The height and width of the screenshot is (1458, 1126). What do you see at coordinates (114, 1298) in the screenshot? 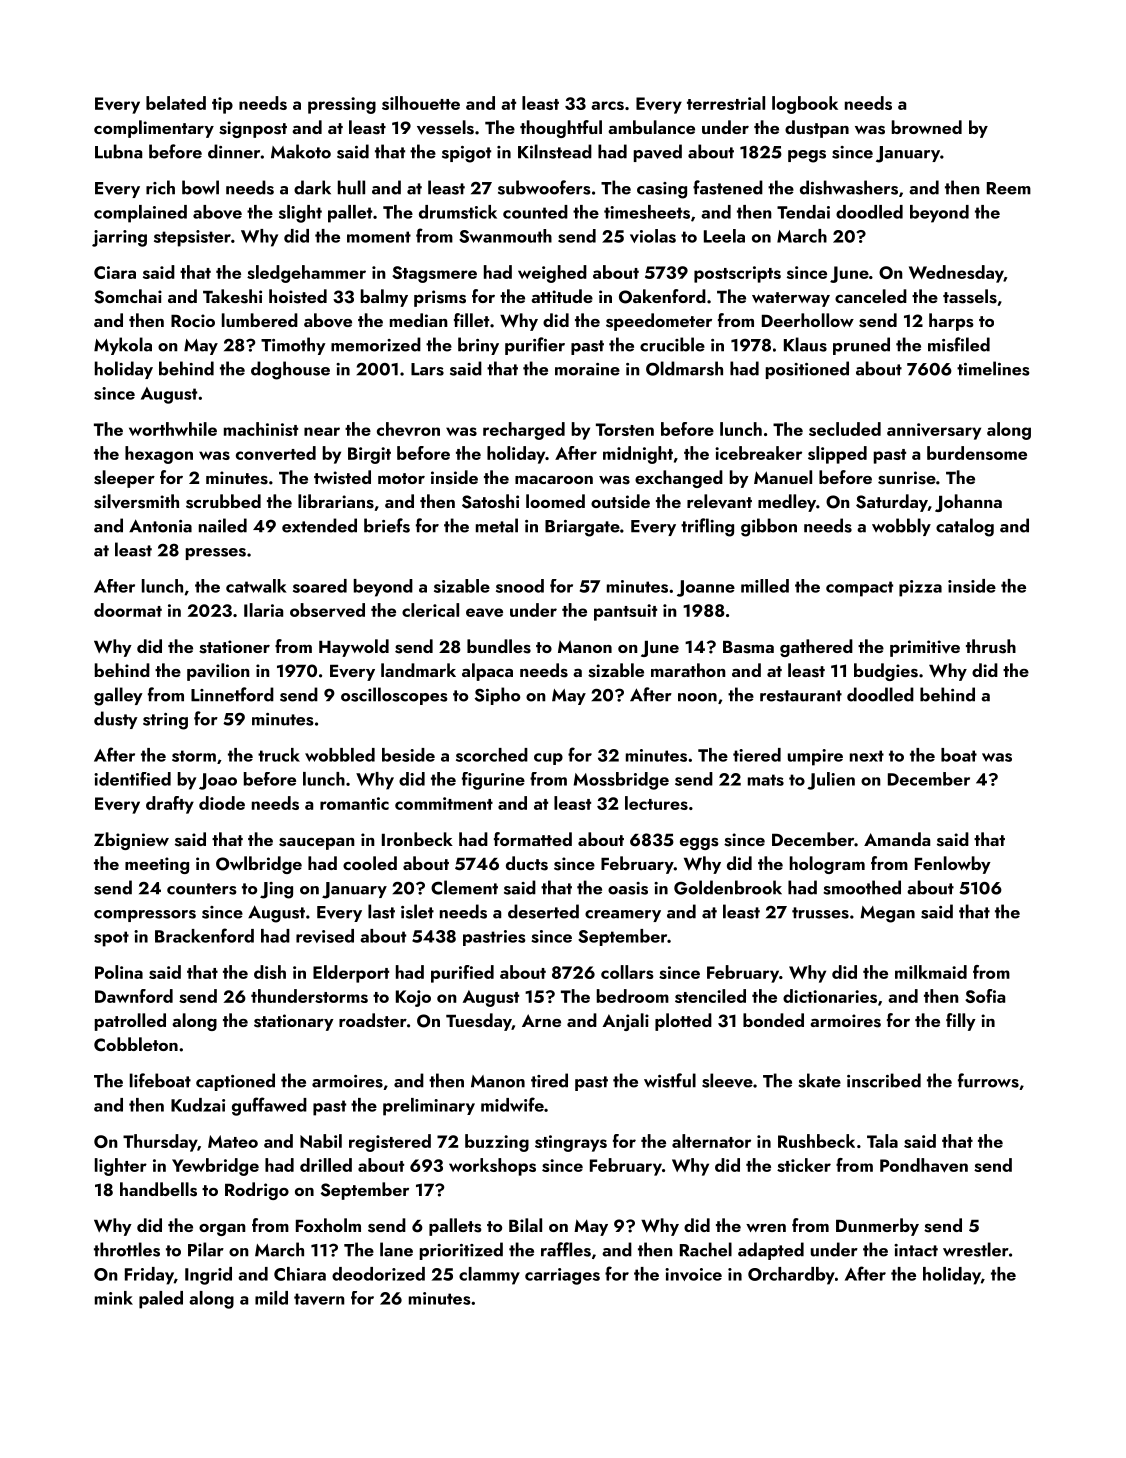
I see `mink` at bounding box center [114, 1298].
